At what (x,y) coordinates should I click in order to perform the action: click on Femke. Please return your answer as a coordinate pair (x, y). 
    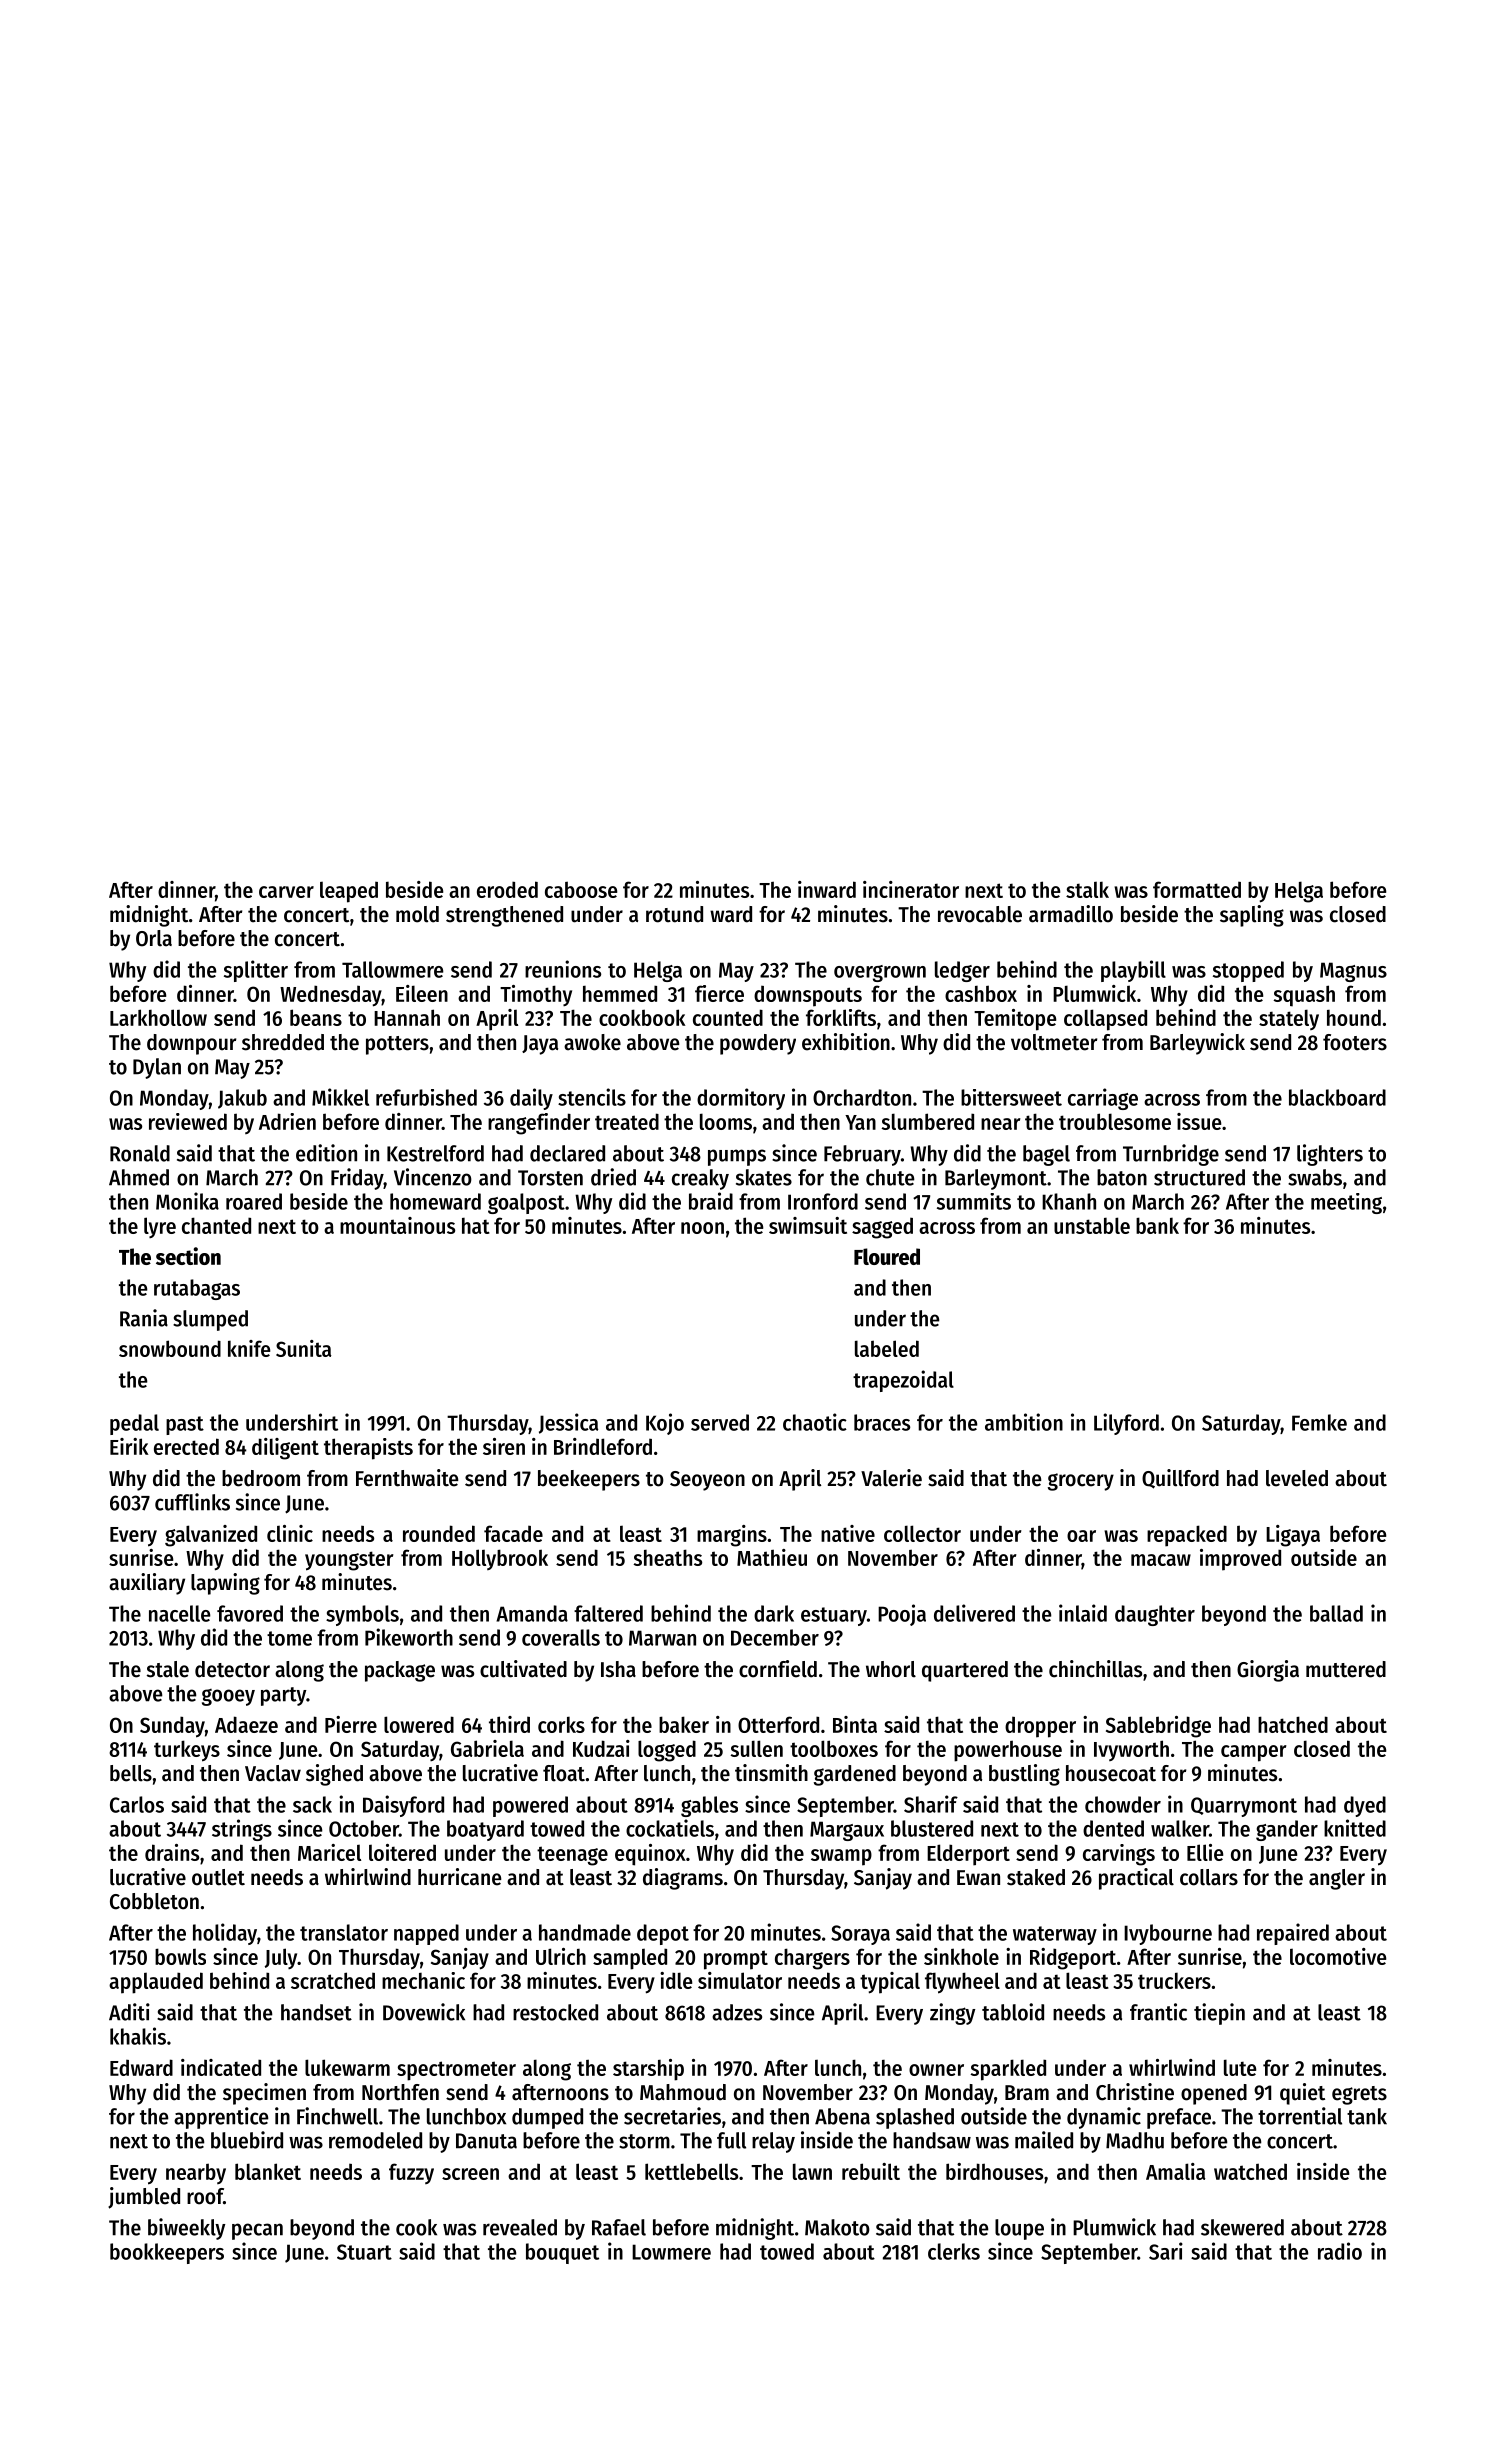
    Looking at the image, I should click on (1319, 1422).
